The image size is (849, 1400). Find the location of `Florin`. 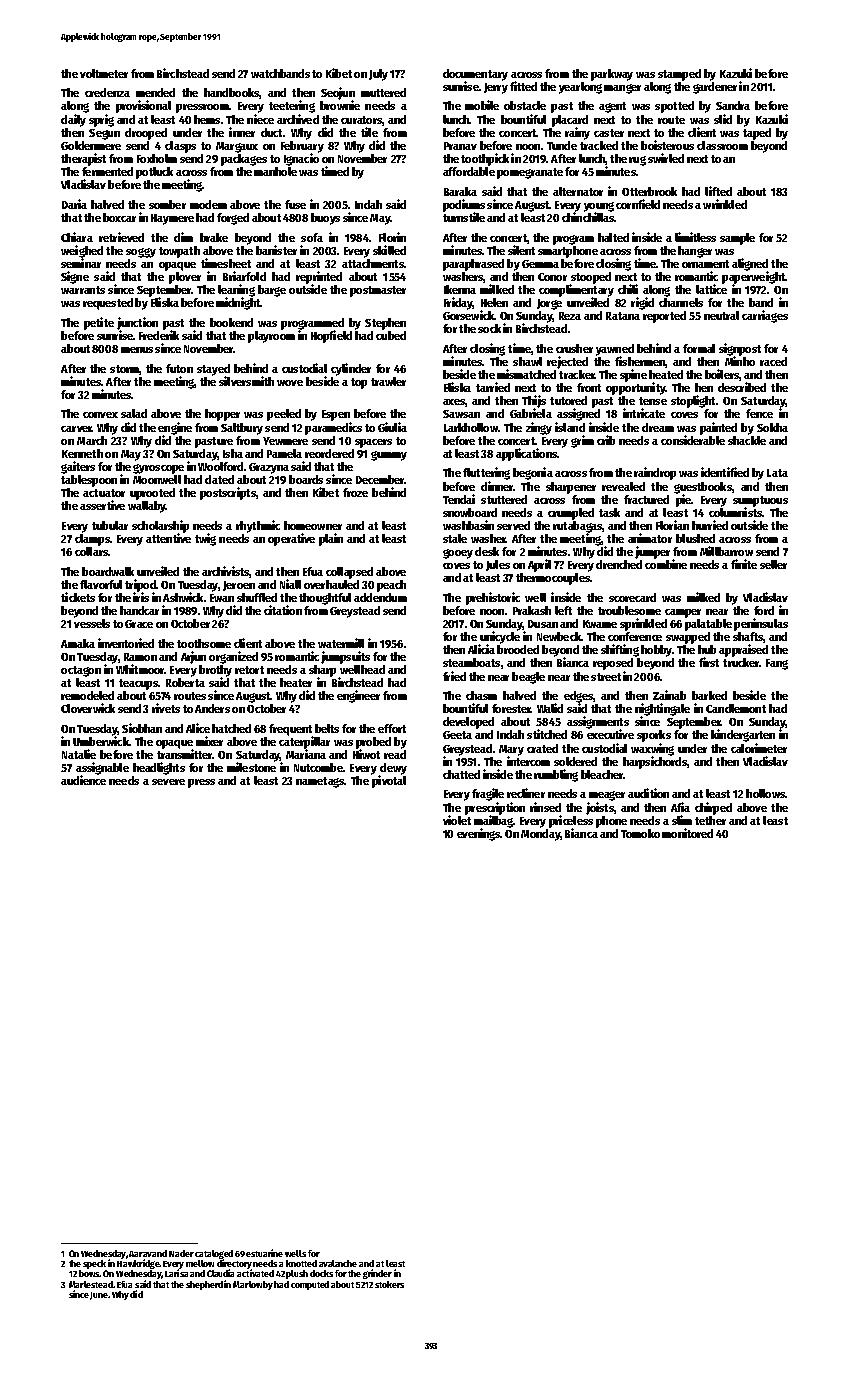

Florin is located at coordinates (392, 237).
